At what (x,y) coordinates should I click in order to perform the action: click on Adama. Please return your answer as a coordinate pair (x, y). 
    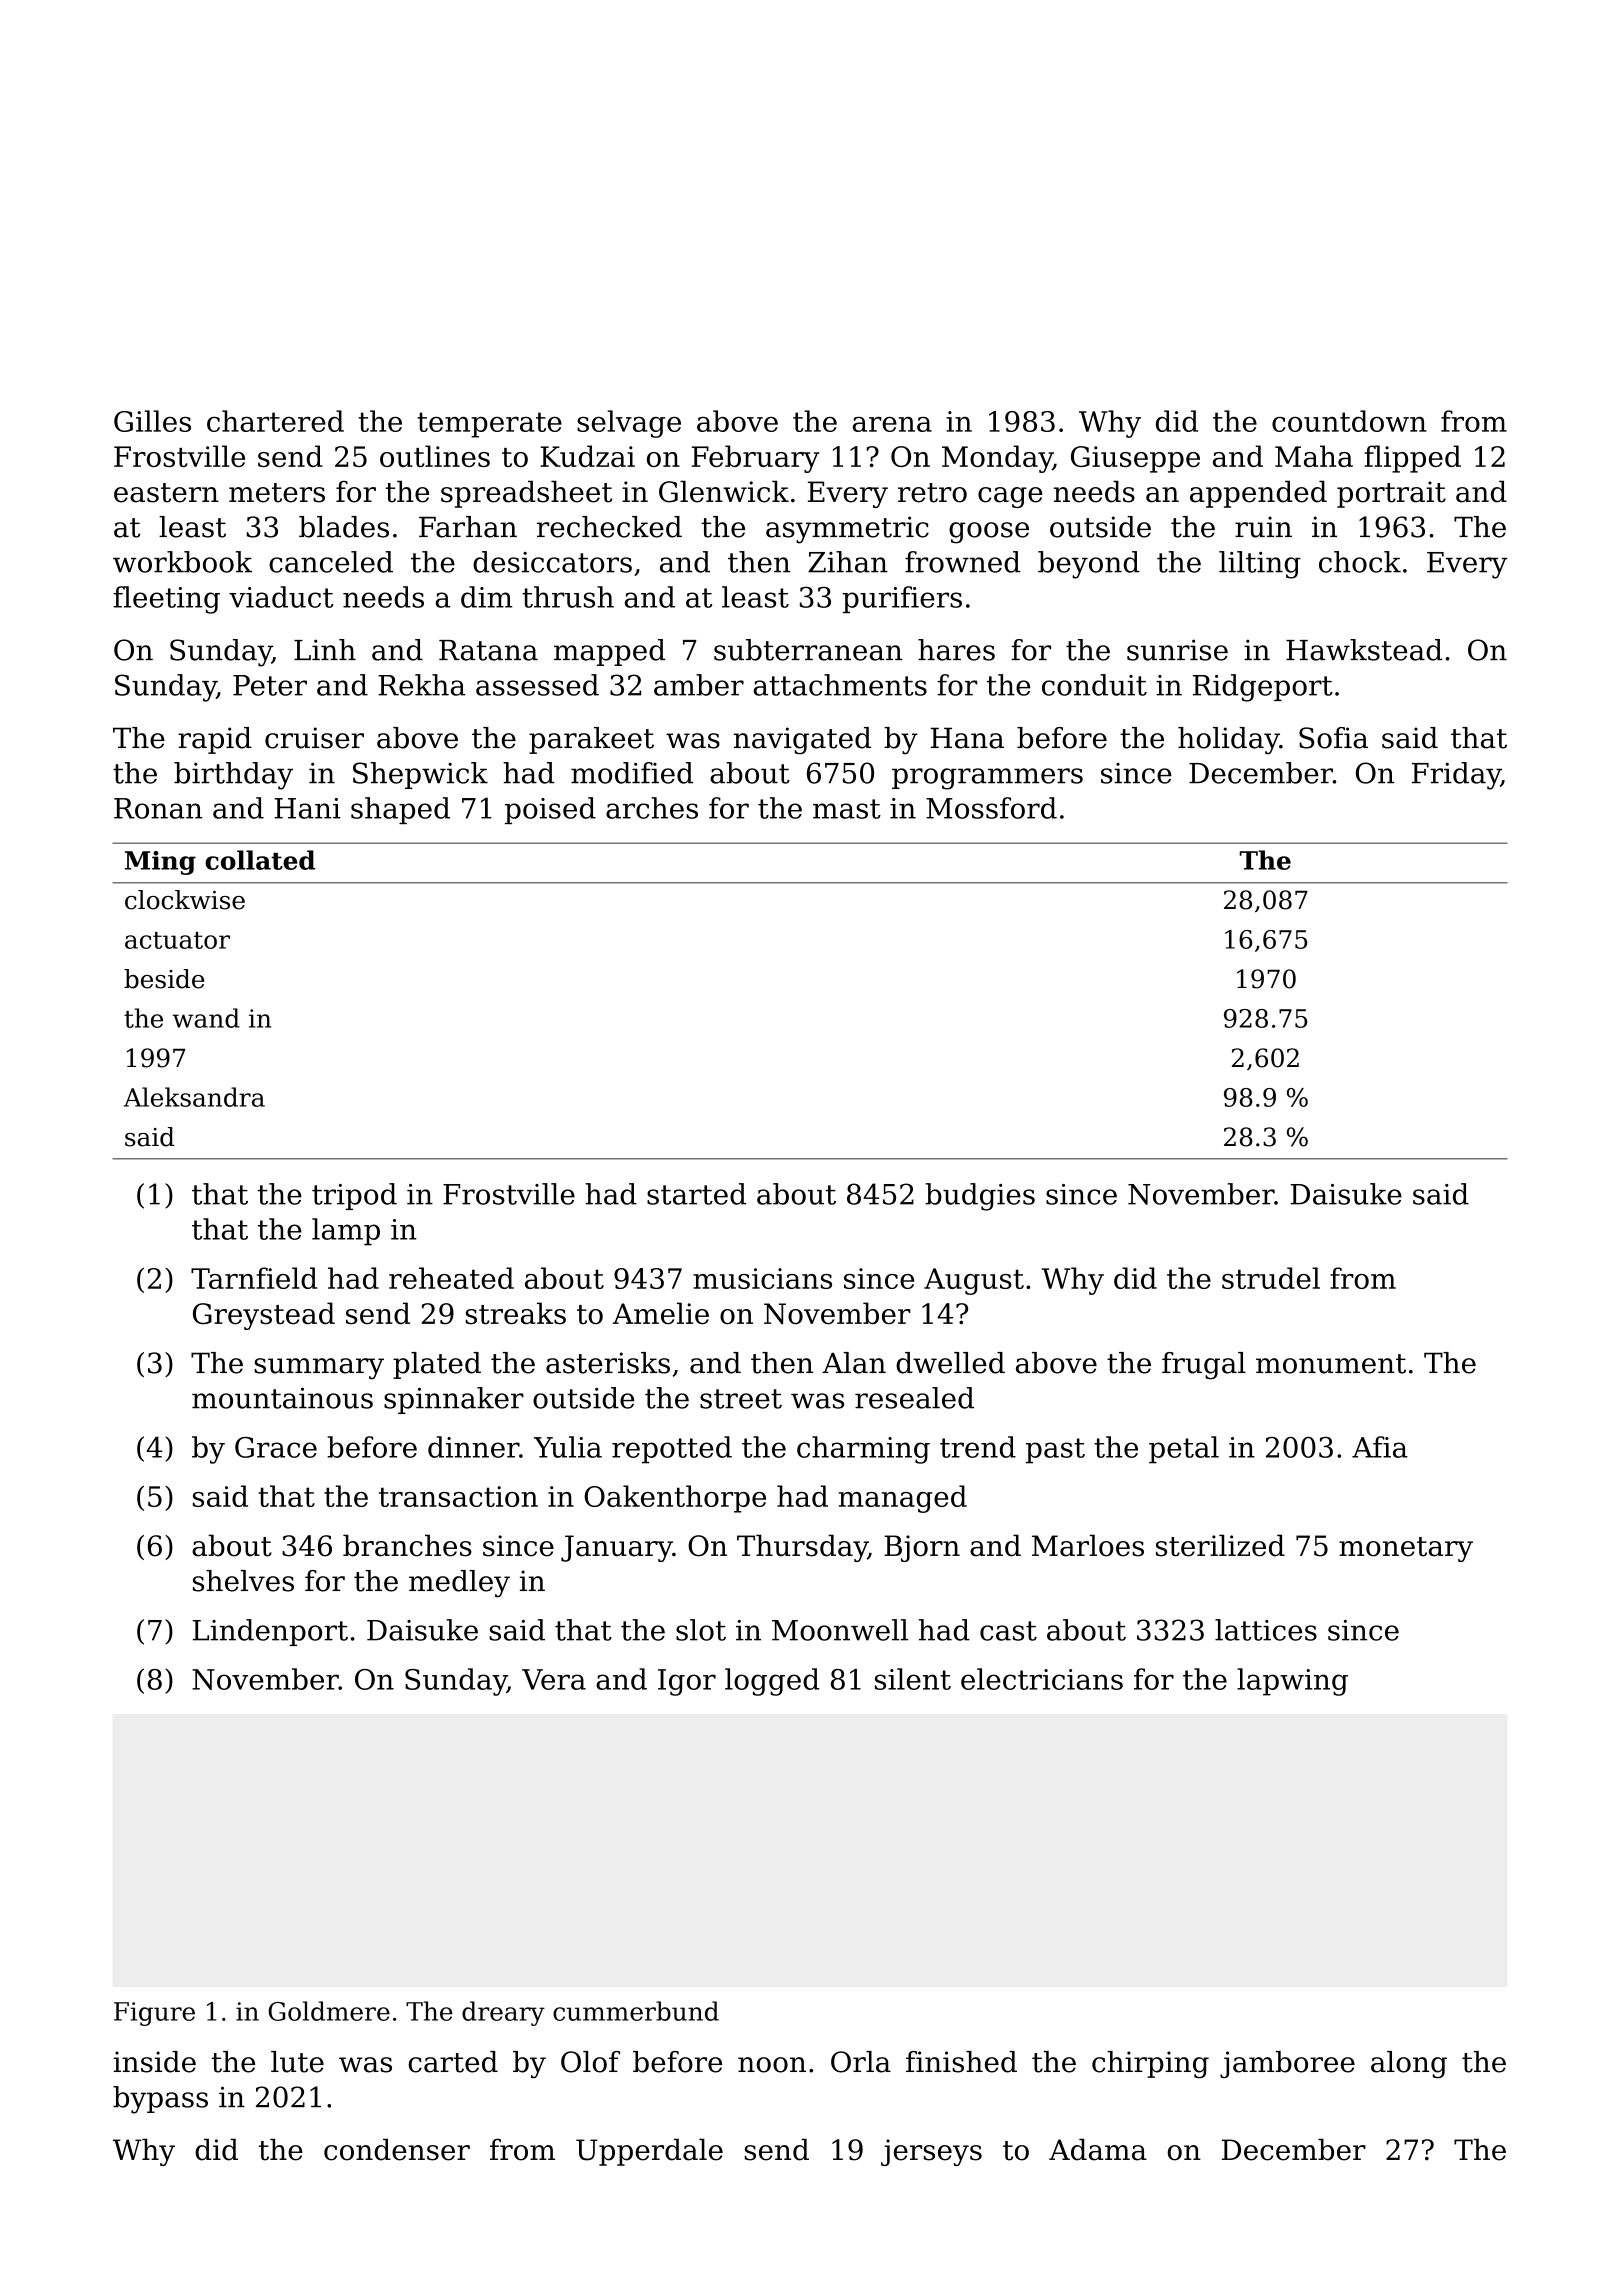
    Looking at the image, I should click on (1098, 2150).
